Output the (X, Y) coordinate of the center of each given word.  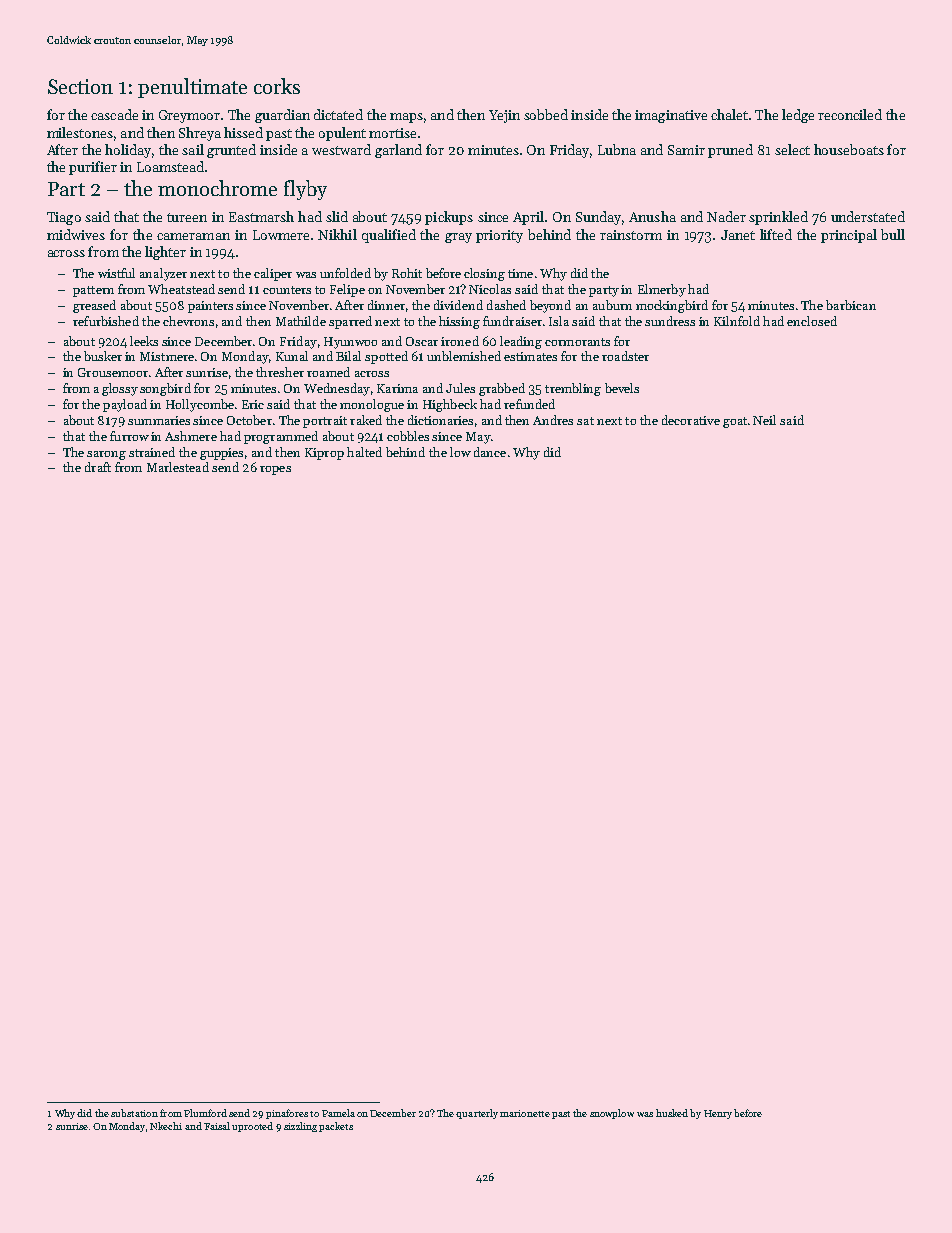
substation (134, 1113)
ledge (798, 116)
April (528, 218)
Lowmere (281, 235)
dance (490, 452)
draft (98, 467)
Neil (764, 420)
